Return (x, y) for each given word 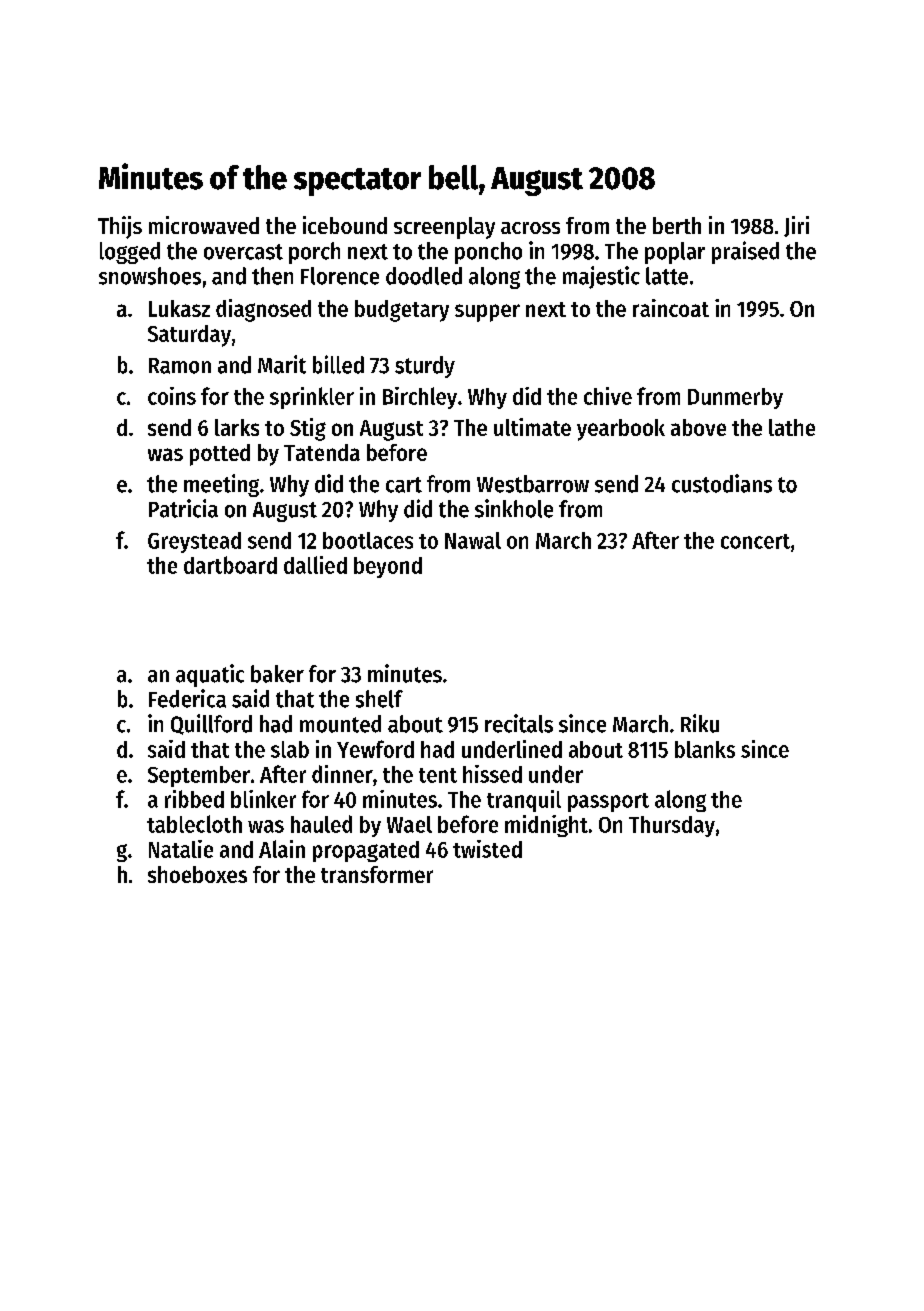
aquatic (210, 675)
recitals (519, 723)
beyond (388, 567)
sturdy (425, 367)
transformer (377, 874)
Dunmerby (735, 398)
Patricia (183, 508)
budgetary (402, 311)
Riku (700, 723)
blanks (705, 749)
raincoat (671, 308)
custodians (722, 483)
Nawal (473, 540)
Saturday (189, 336)
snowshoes (150, 276)
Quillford (211, 724)
